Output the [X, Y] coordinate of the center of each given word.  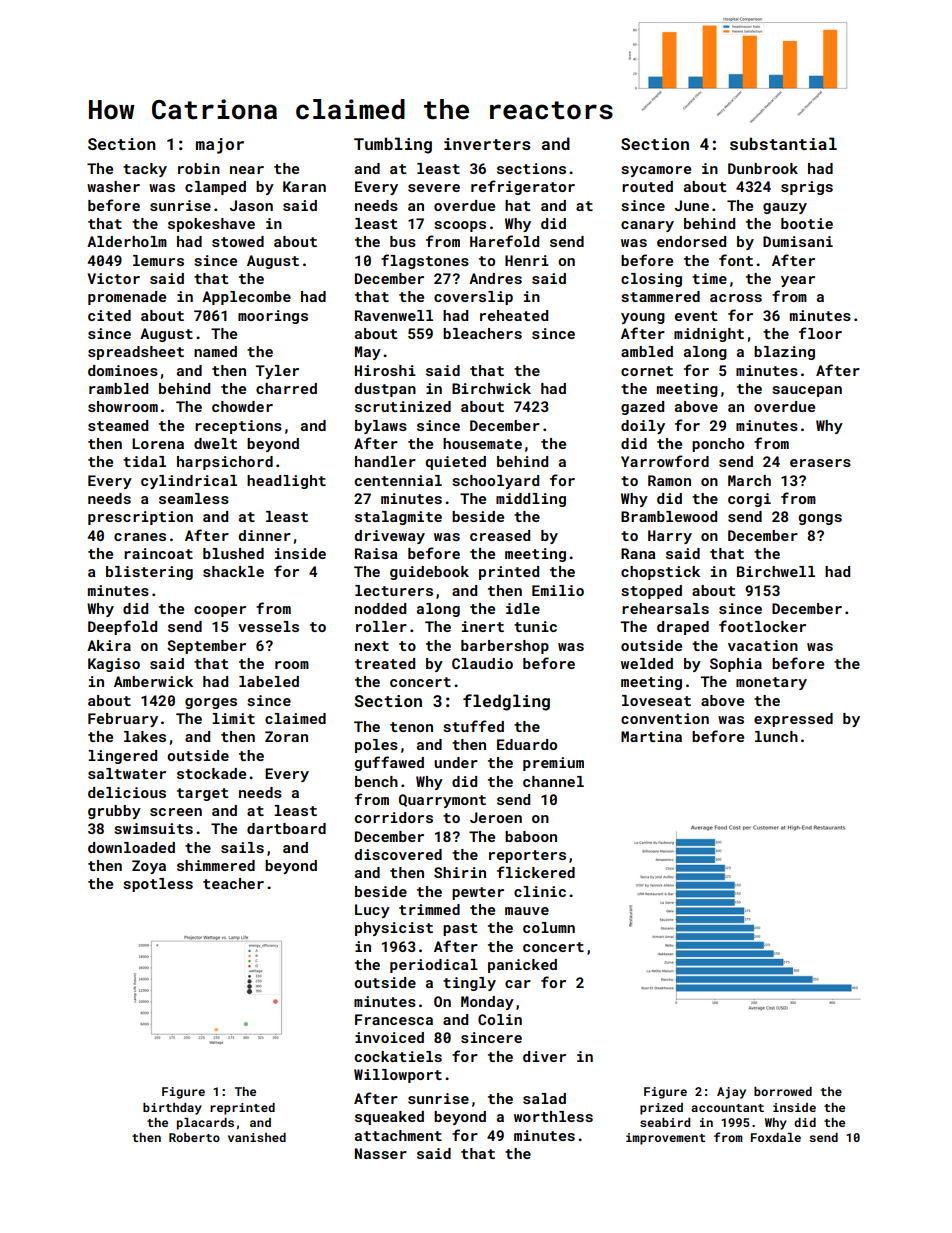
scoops [460, 226]
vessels [268, 626]
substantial [783, 143]
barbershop [505, 647]
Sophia [736, 665]
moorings [273, 317]
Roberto [194, 1137]
